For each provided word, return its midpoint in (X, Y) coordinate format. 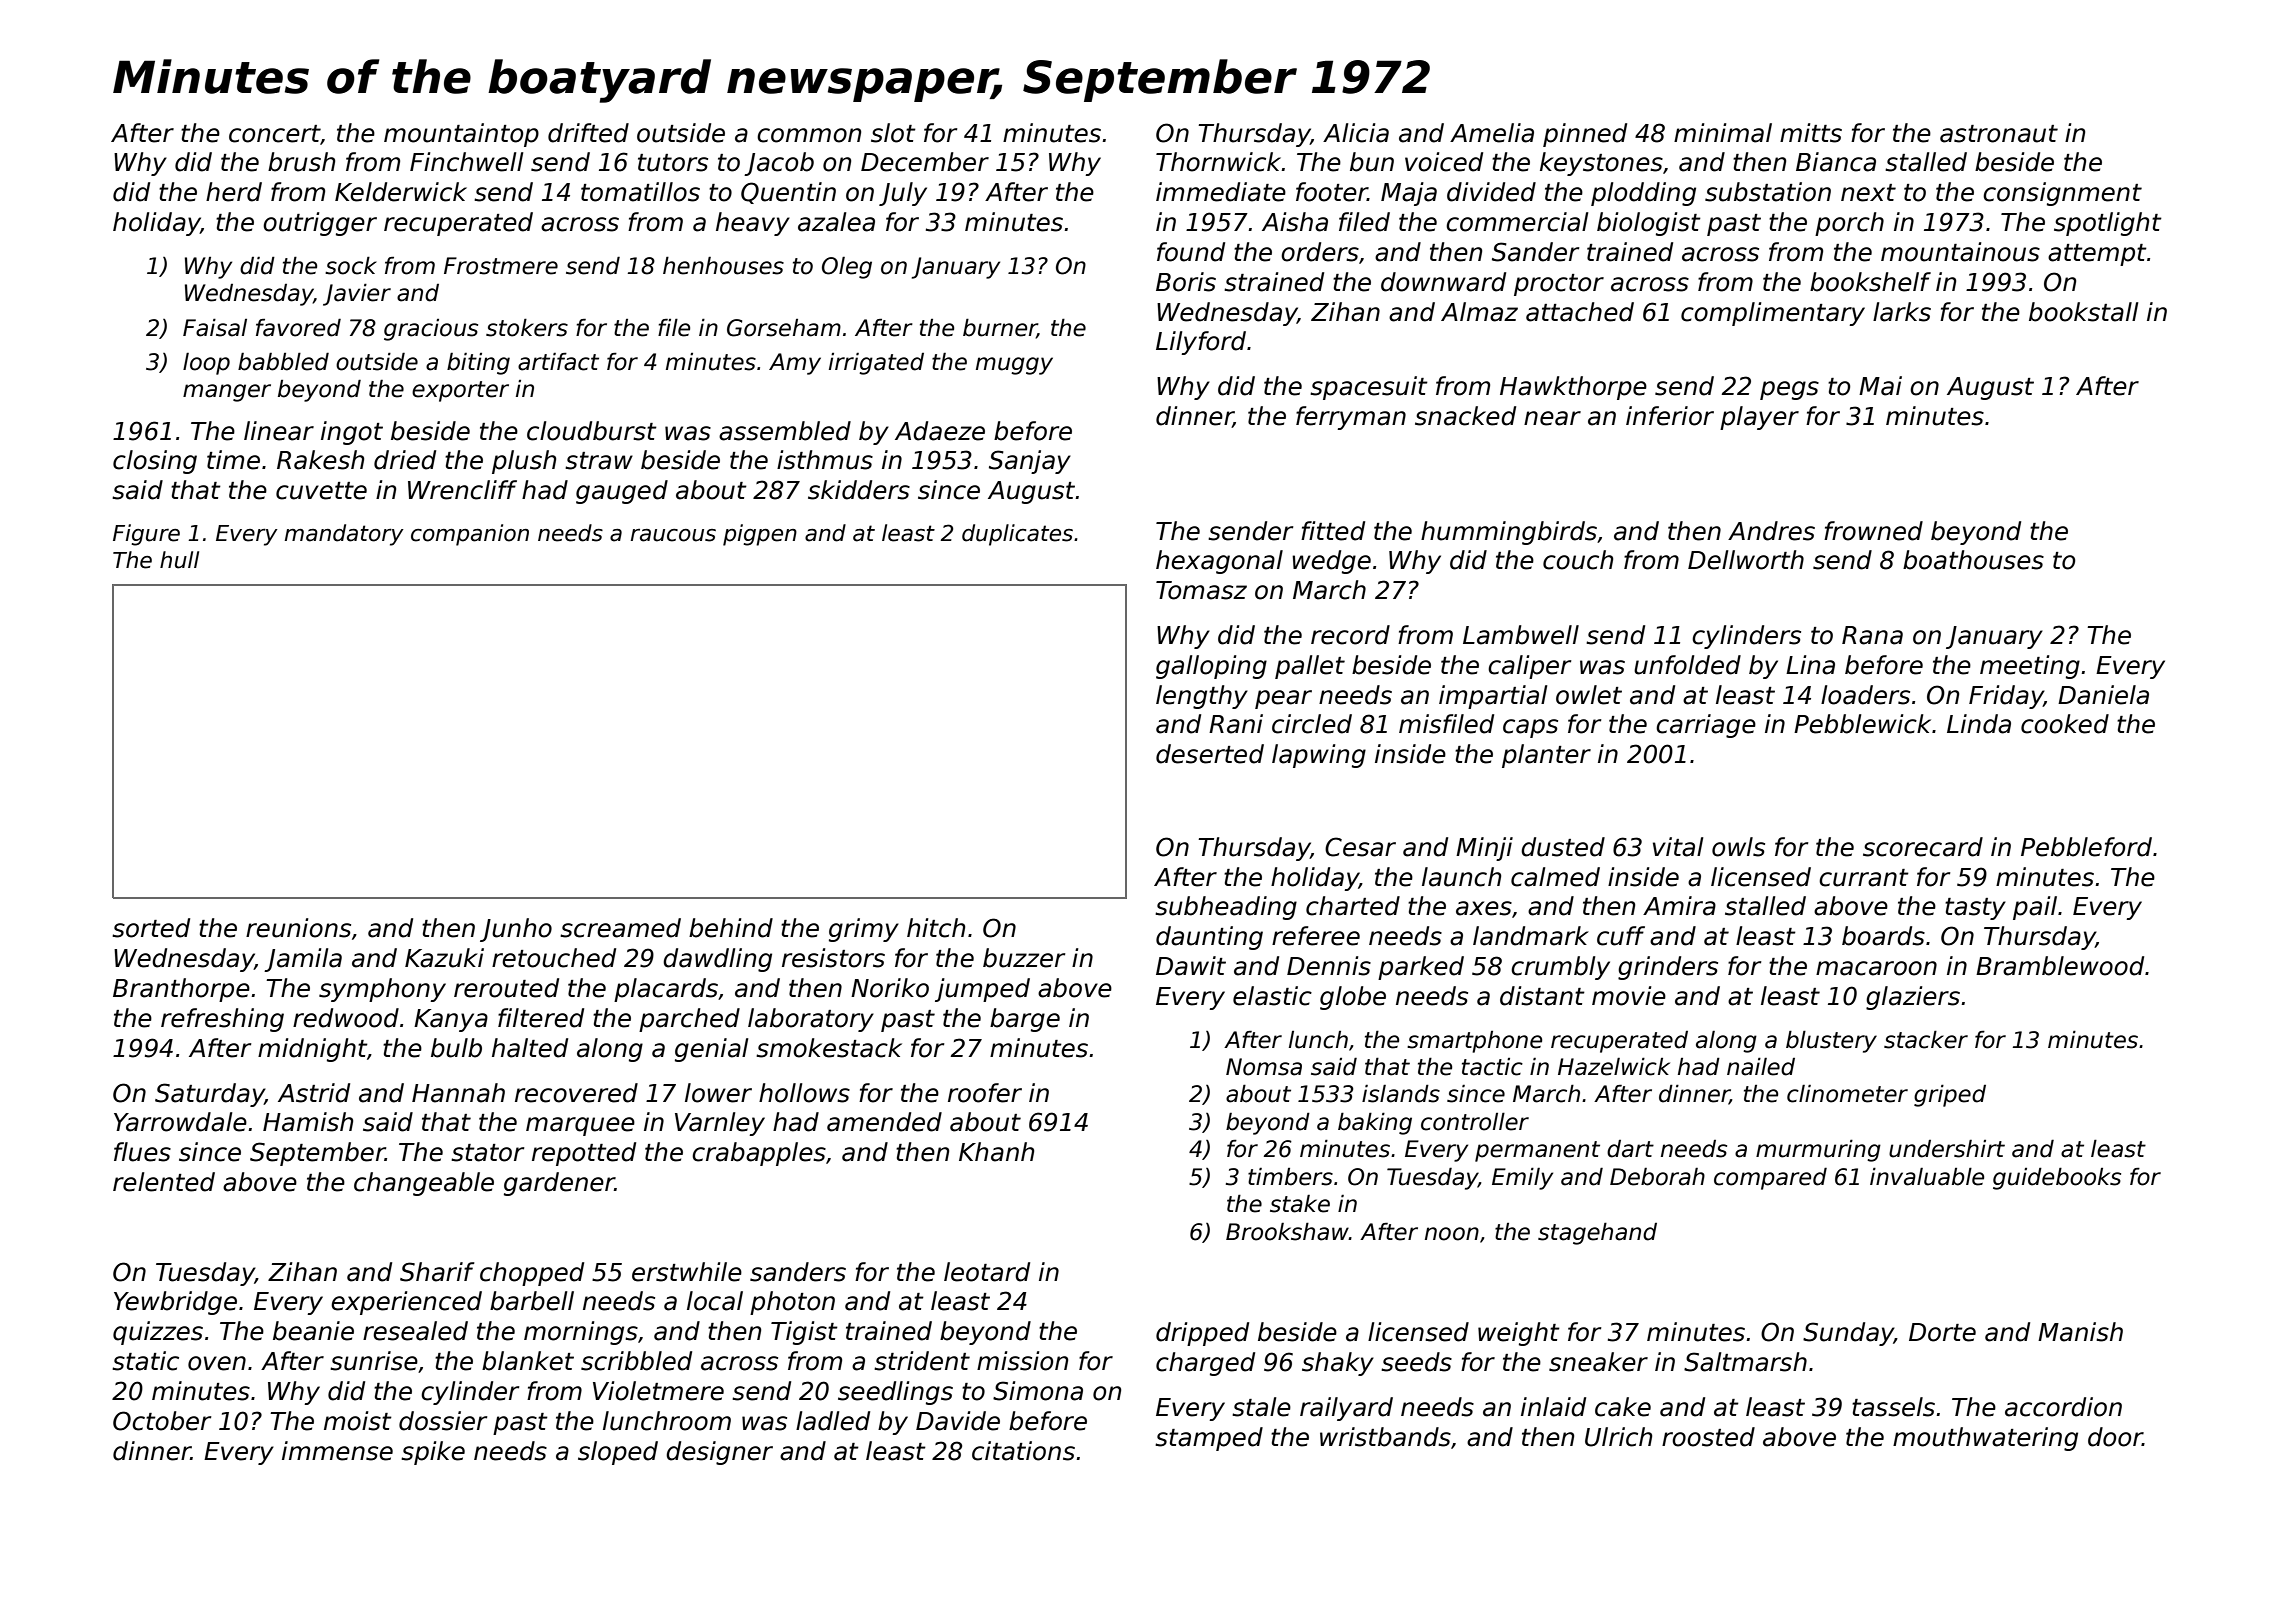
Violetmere (658, 1391)
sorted (151, 928)
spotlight (2108, 224)
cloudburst (592, 431)
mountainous (1960, 252)
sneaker (1598, 1362)
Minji (1484, 849)
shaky (1338, 1364)
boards (1883, 936)
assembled (785, 431)
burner (1000, 328)
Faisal (215, 328)
